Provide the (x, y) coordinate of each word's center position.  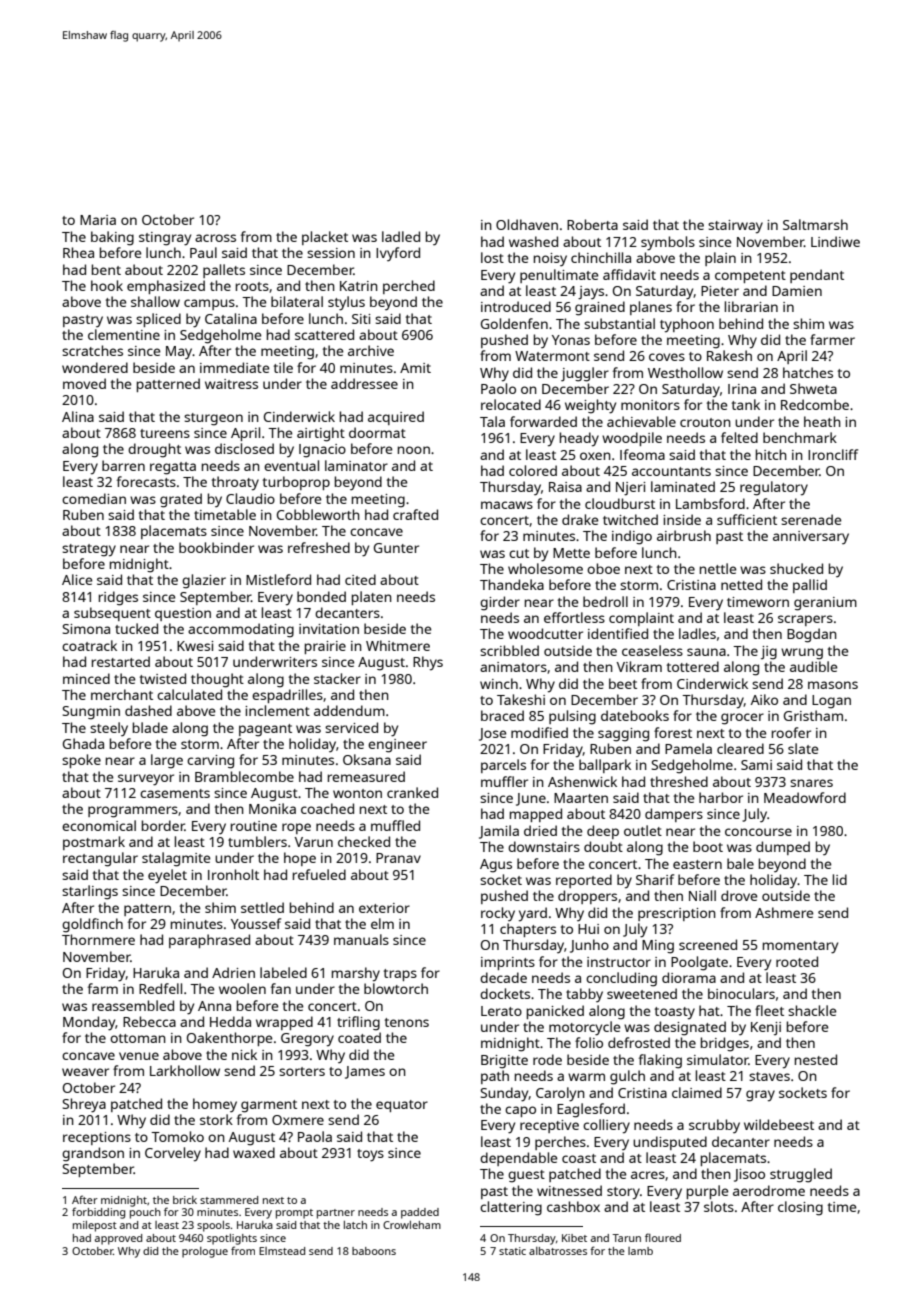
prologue (205, 1252)
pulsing (572, 717)
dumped (783, 848)
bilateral (297, 301)
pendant (817, 276)
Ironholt (233, 874)
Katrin (359, 286)
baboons (374, 1251)
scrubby (714, 1126)
